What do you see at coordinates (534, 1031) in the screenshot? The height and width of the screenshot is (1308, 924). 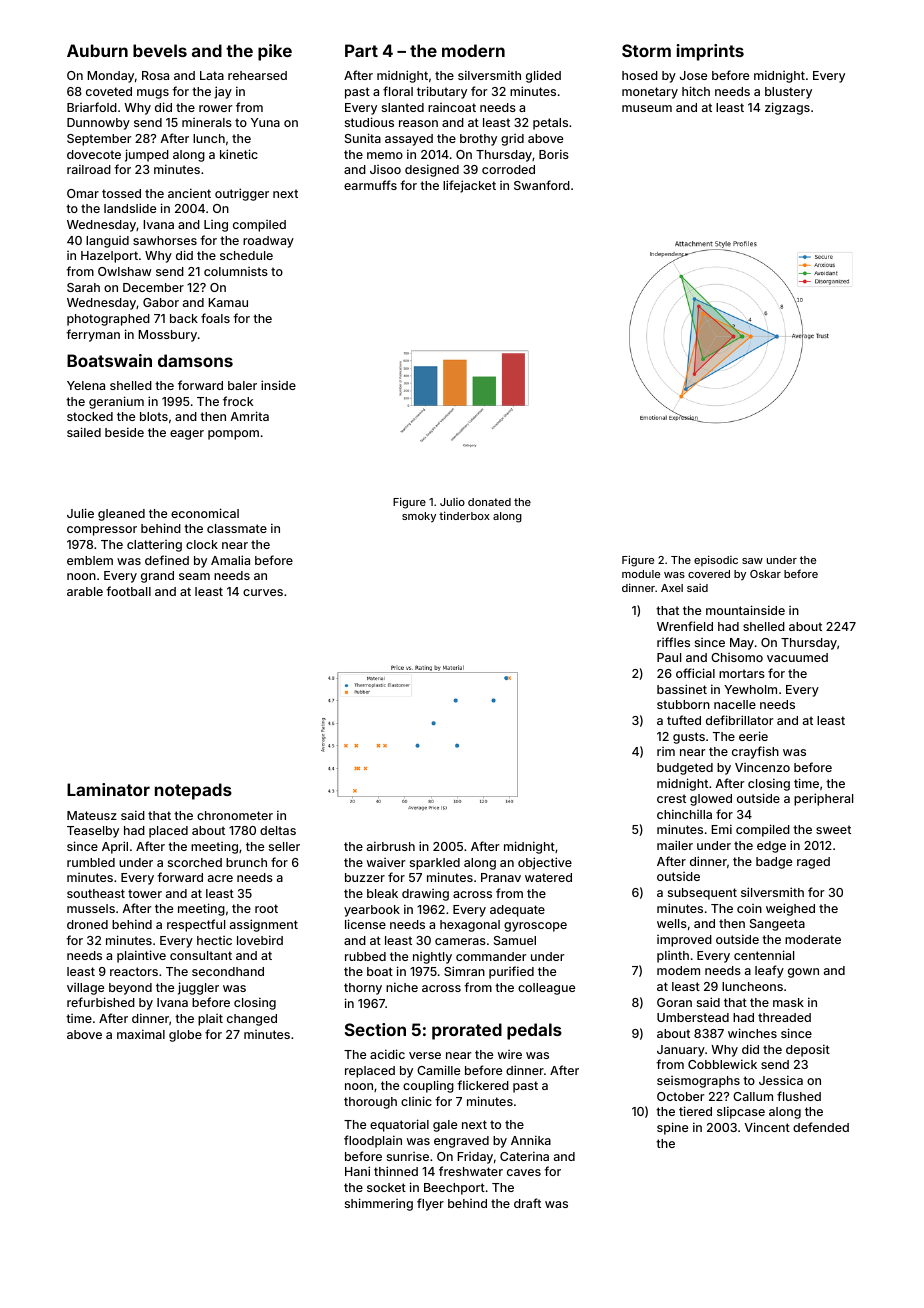 I see `pedals` at bounding box center [534, 1031].
